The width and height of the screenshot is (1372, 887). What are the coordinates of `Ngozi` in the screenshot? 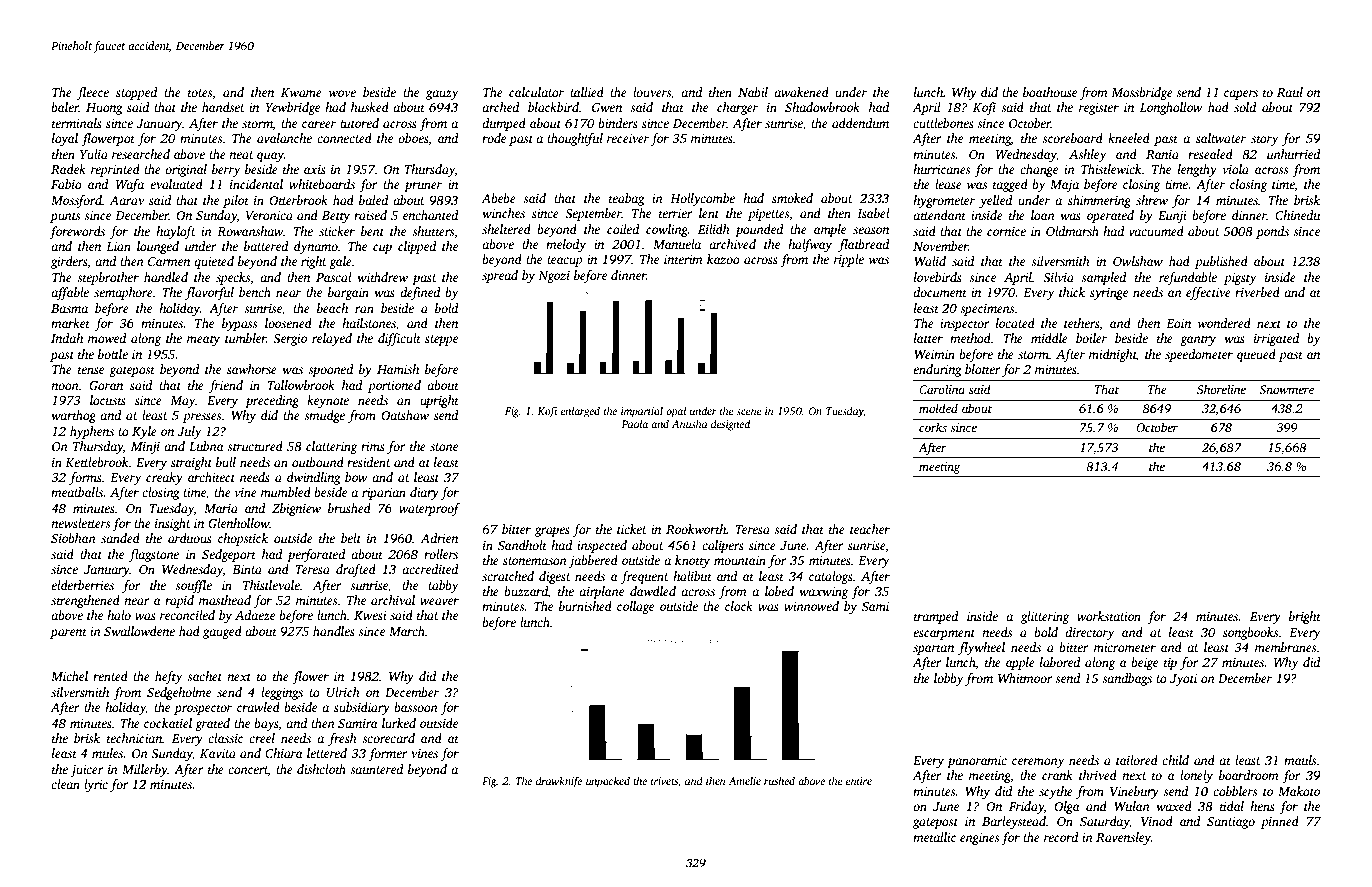 It's located at (554, 277).
